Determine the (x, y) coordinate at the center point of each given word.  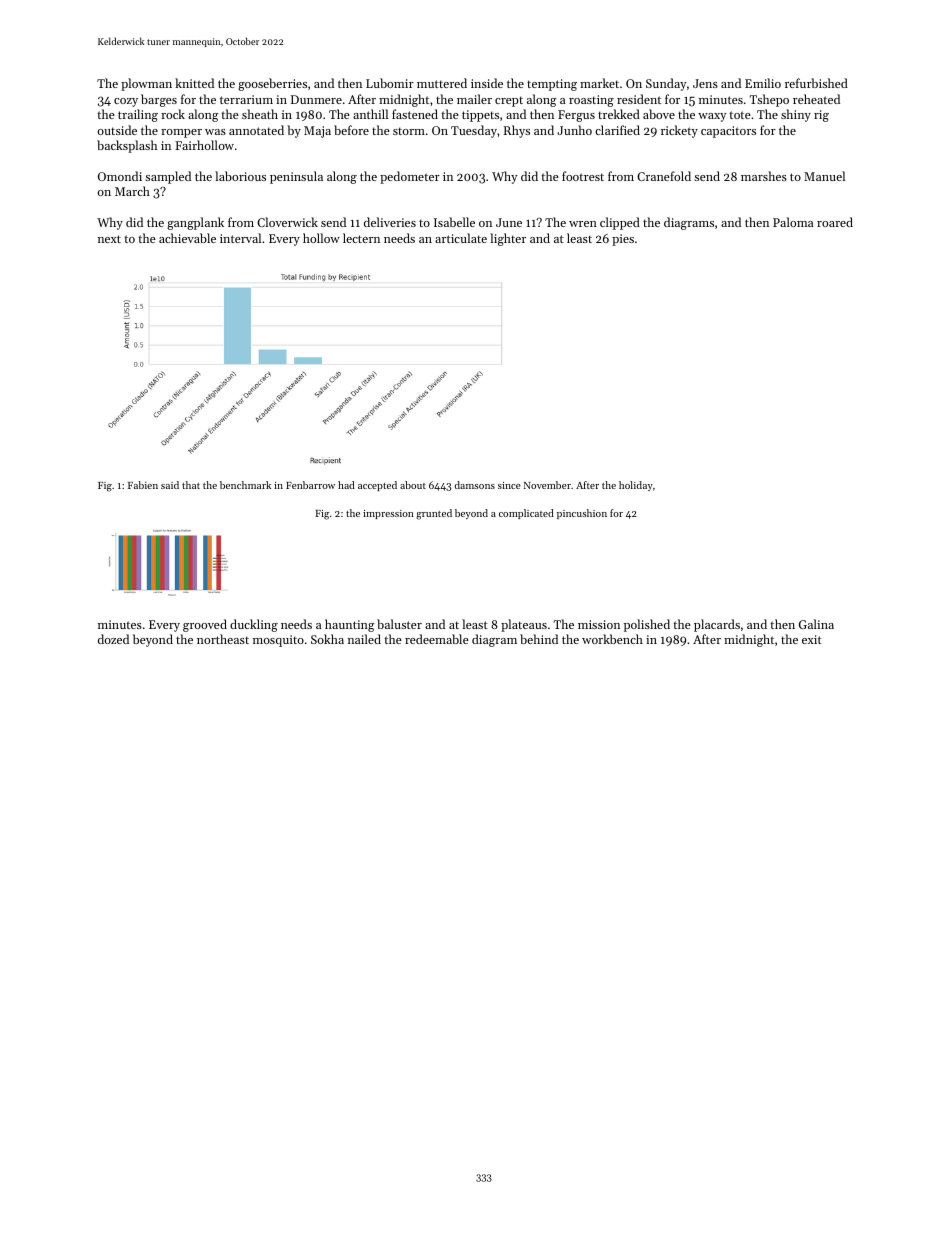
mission (599, 624)
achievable (187, 238)
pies (623, 240)
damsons (475, 485)
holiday (636, 486)
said (170, 485)
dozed (113, 639)
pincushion (582, 514)
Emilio (763, 83)
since (509, 485)
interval (240, 238)
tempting (552, 85)
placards (717, 625)
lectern (361, 238)
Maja (317, 132)
